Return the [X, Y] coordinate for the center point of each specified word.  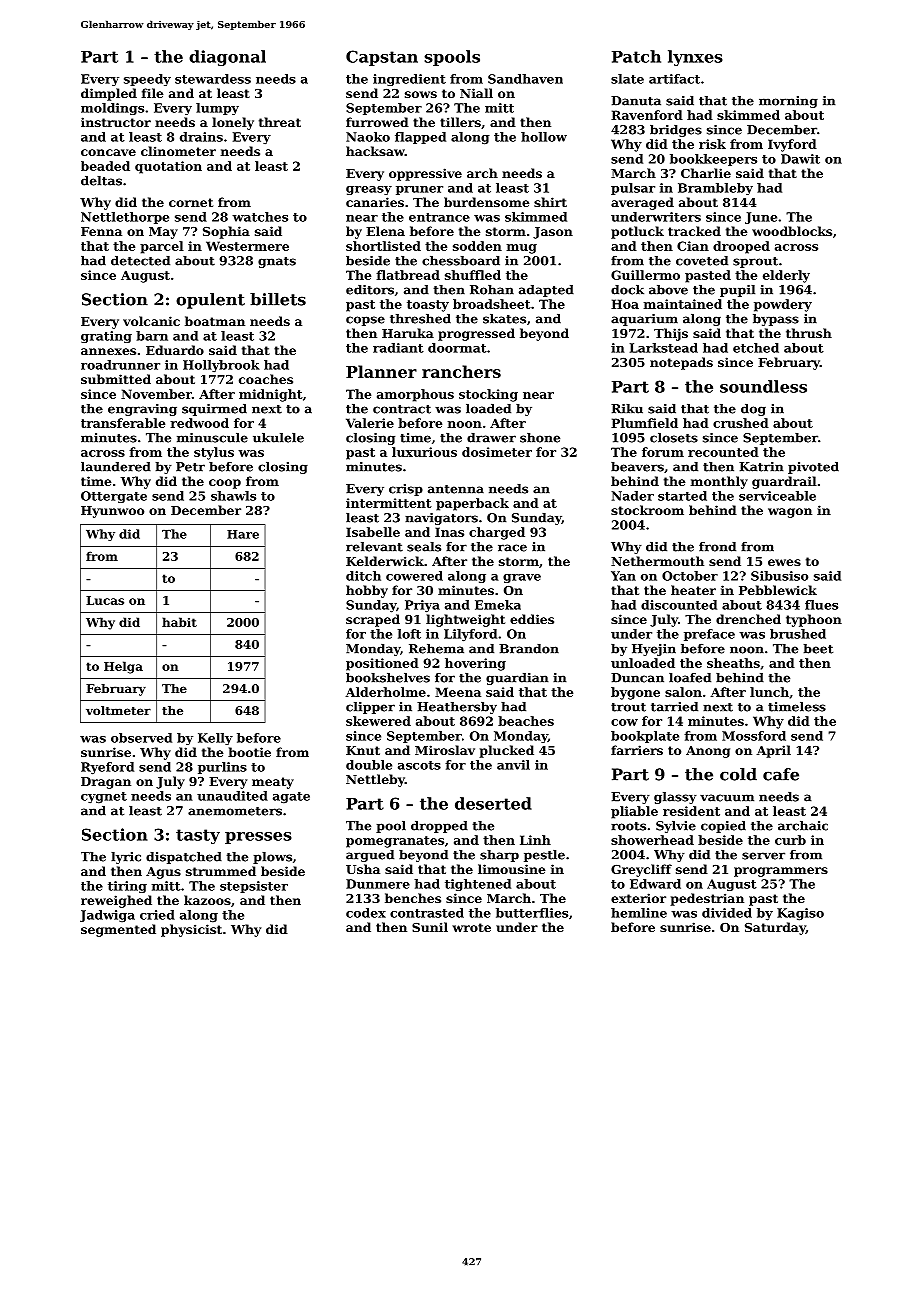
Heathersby [457, 708]
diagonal [227, 58]
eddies [532, 619]
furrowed [377, 122]
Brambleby [715, 189]
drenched [748, 619]
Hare [243, 534]
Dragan [106, 783]
